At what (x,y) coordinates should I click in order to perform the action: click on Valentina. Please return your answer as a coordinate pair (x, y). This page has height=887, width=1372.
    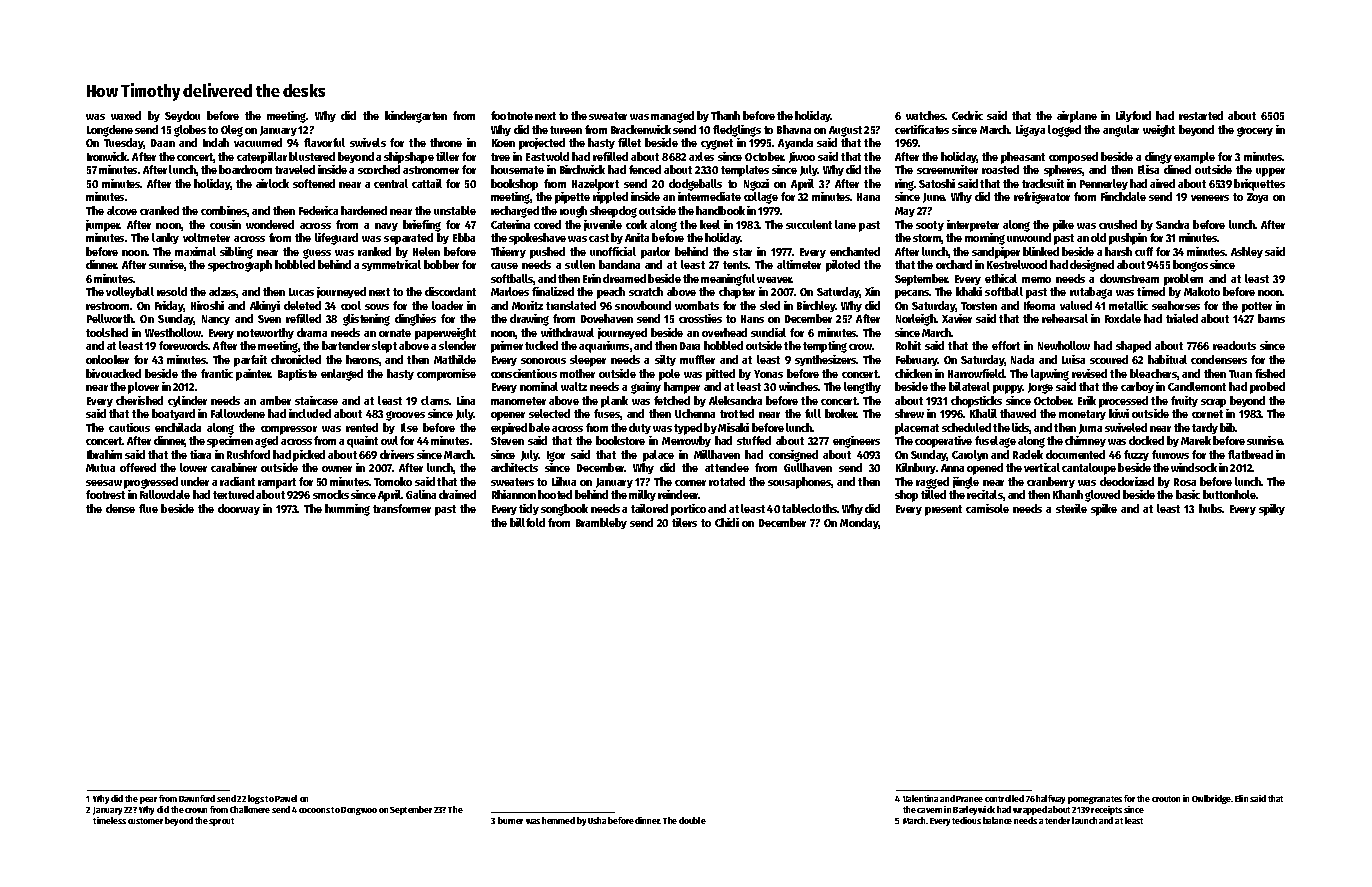
    Looking at the image, I should click on (920, 798).
